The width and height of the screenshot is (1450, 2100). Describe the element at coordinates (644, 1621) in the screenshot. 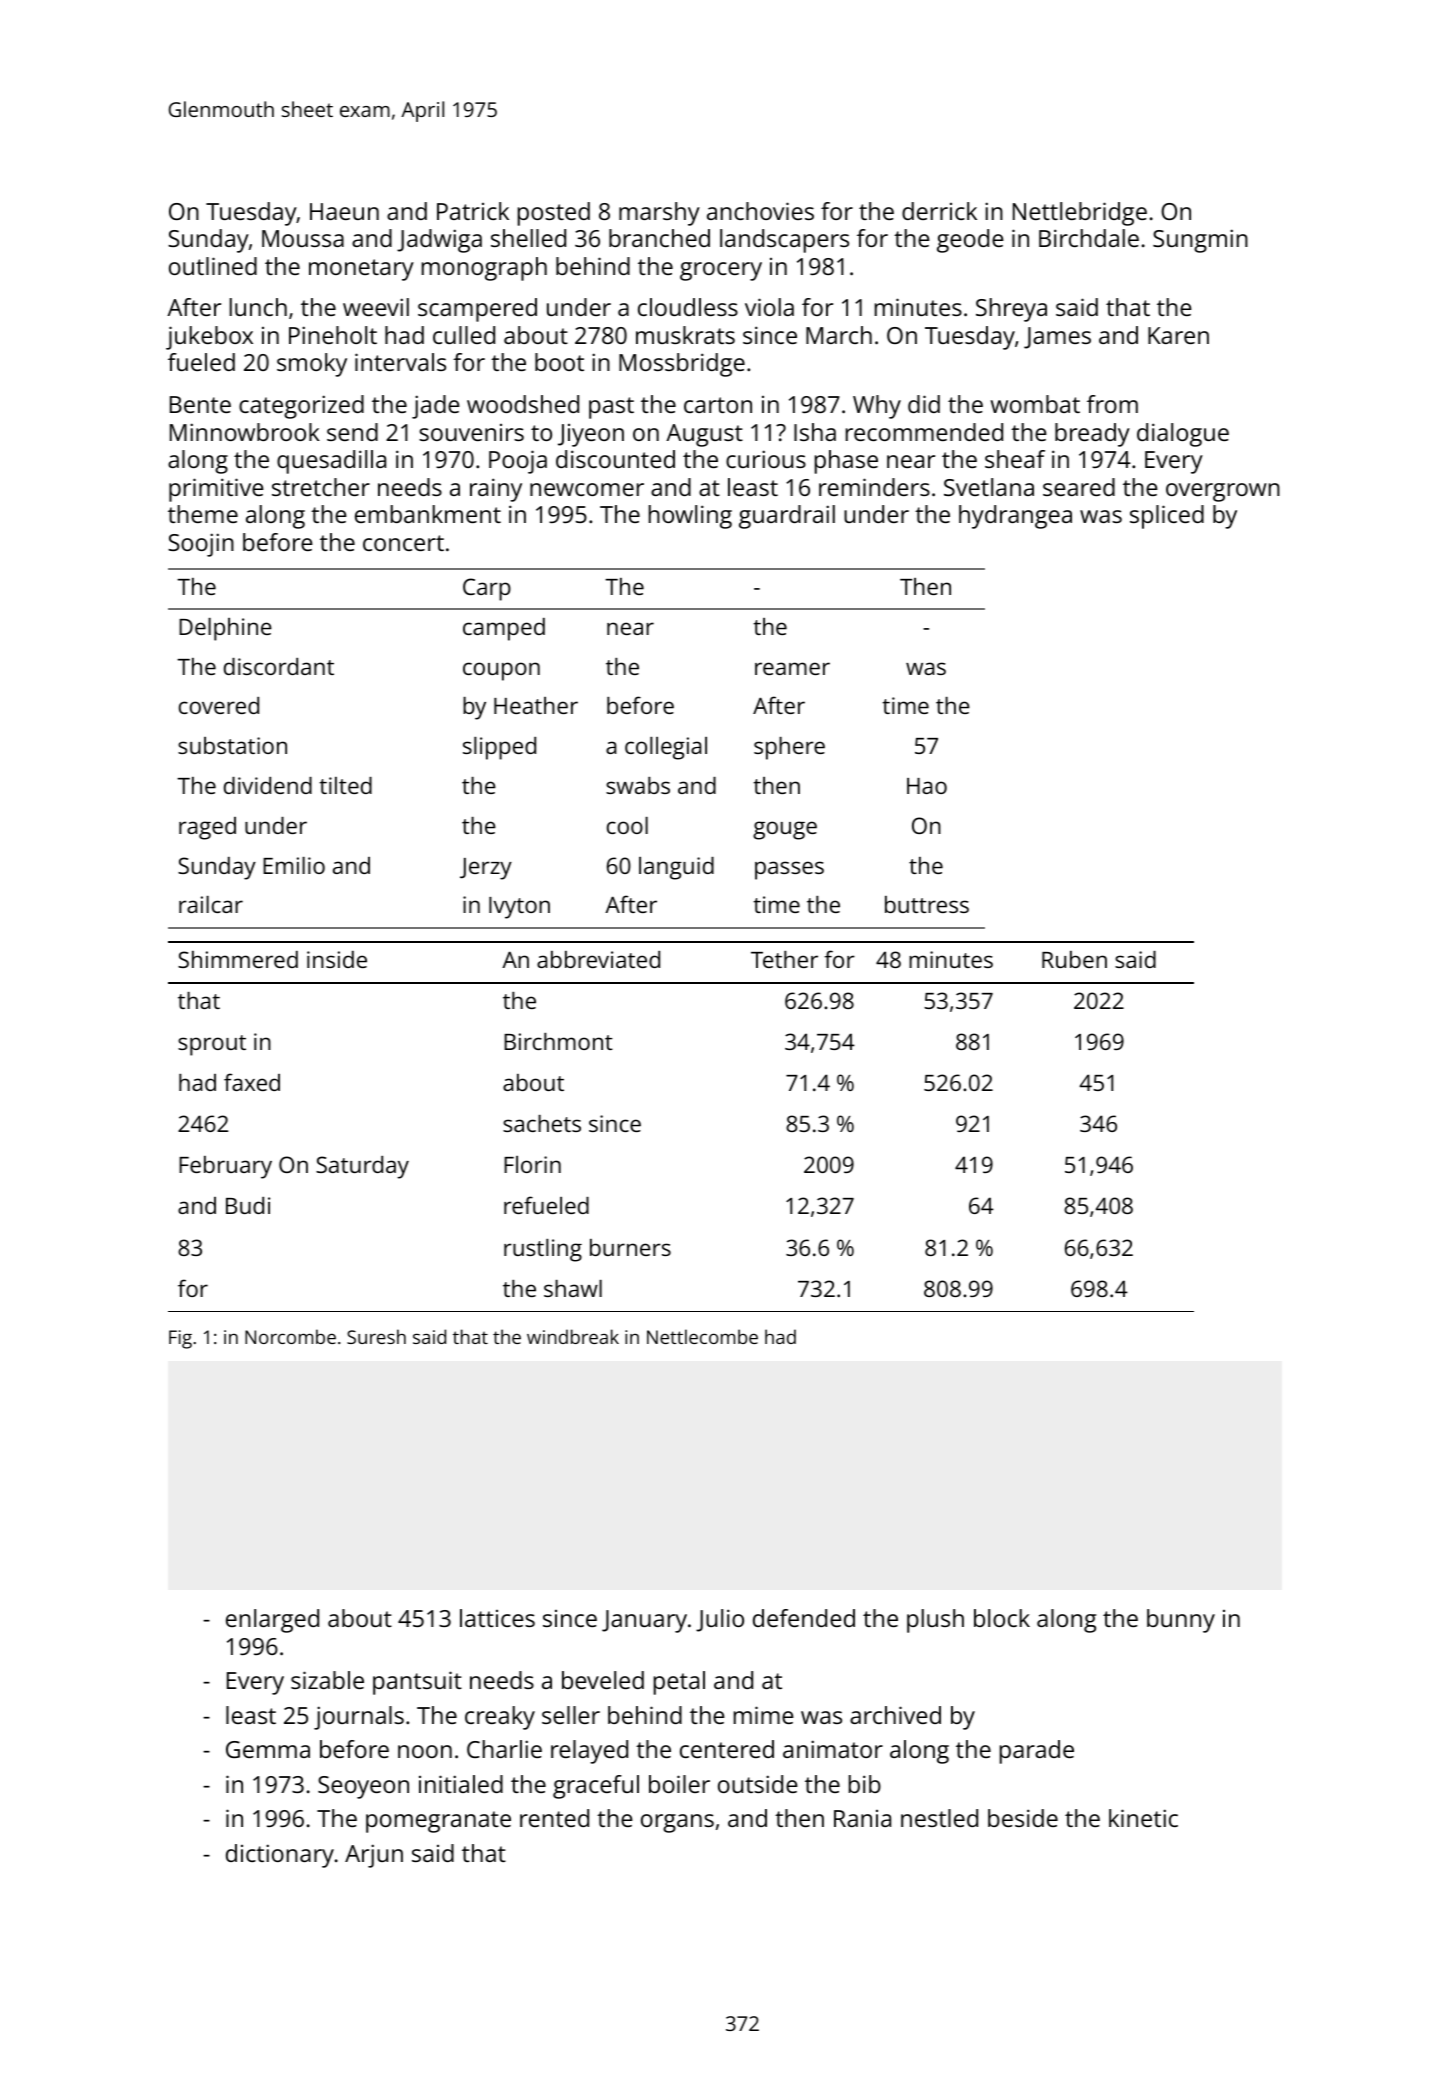

I see `January` at that location.
